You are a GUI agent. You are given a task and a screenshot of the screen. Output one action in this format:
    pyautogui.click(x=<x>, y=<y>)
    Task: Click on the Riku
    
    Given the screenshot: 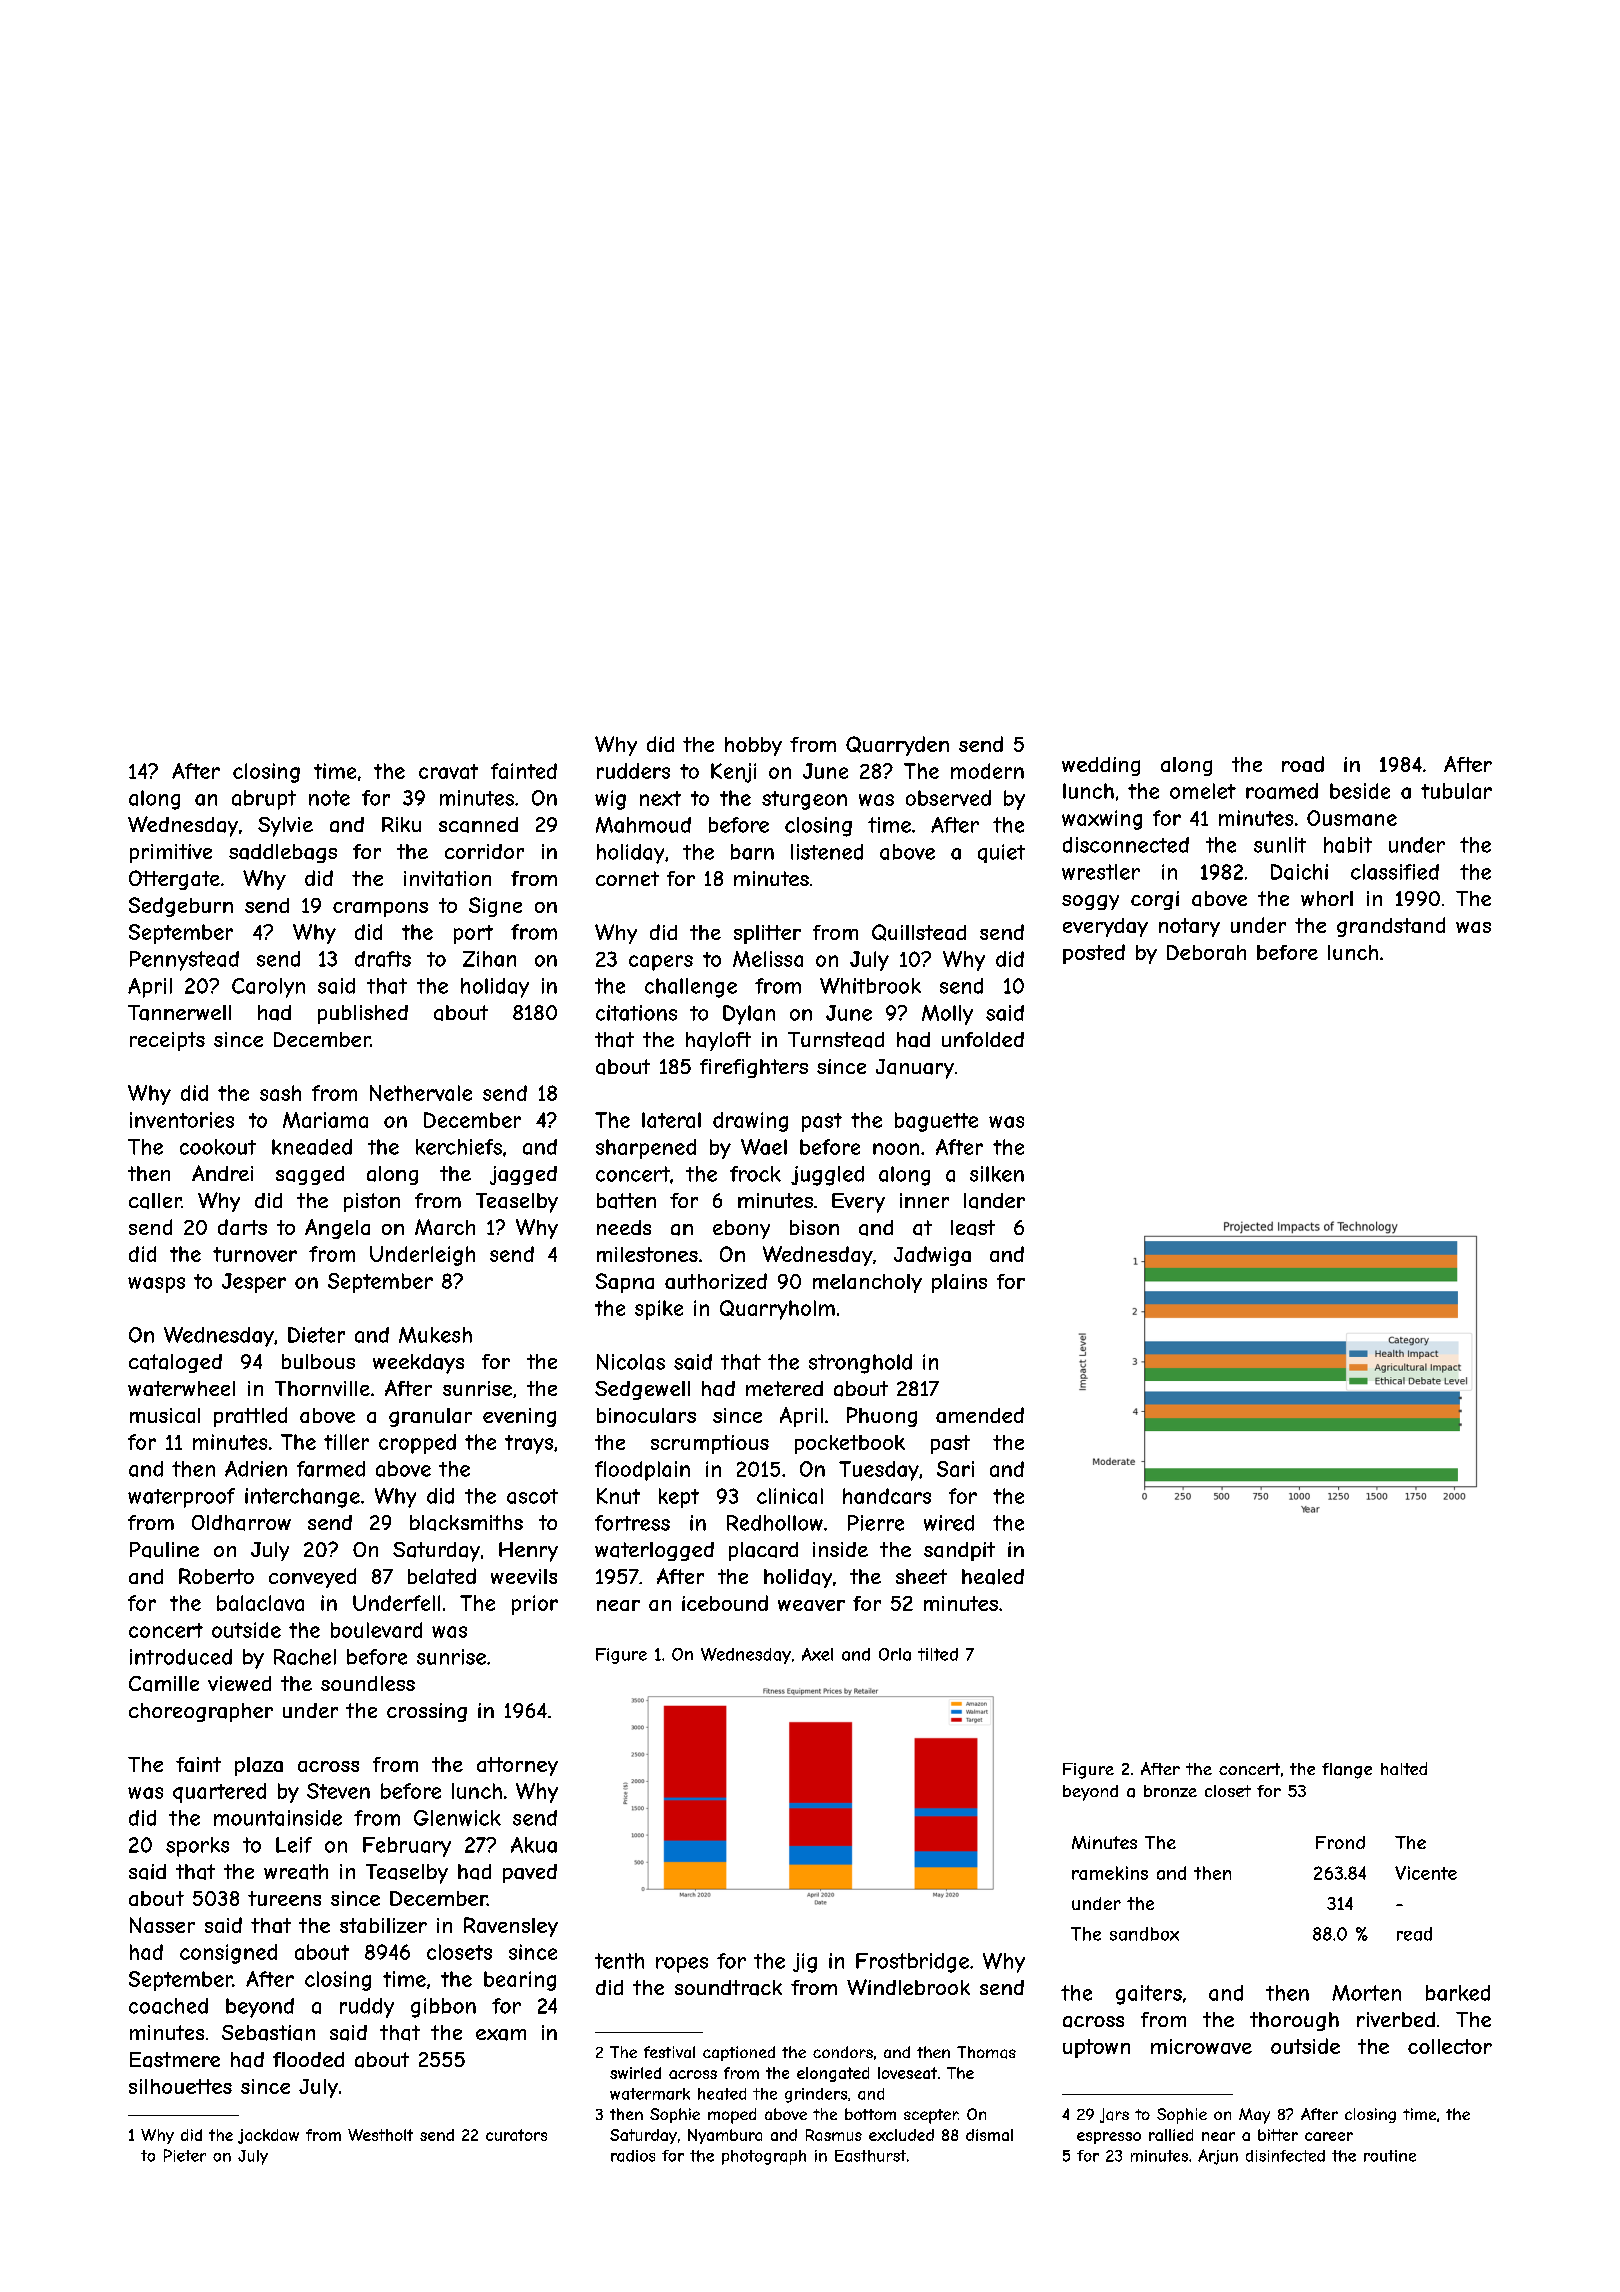 What is the action you would take?
    pyautogui.click(x=401, y=824)
